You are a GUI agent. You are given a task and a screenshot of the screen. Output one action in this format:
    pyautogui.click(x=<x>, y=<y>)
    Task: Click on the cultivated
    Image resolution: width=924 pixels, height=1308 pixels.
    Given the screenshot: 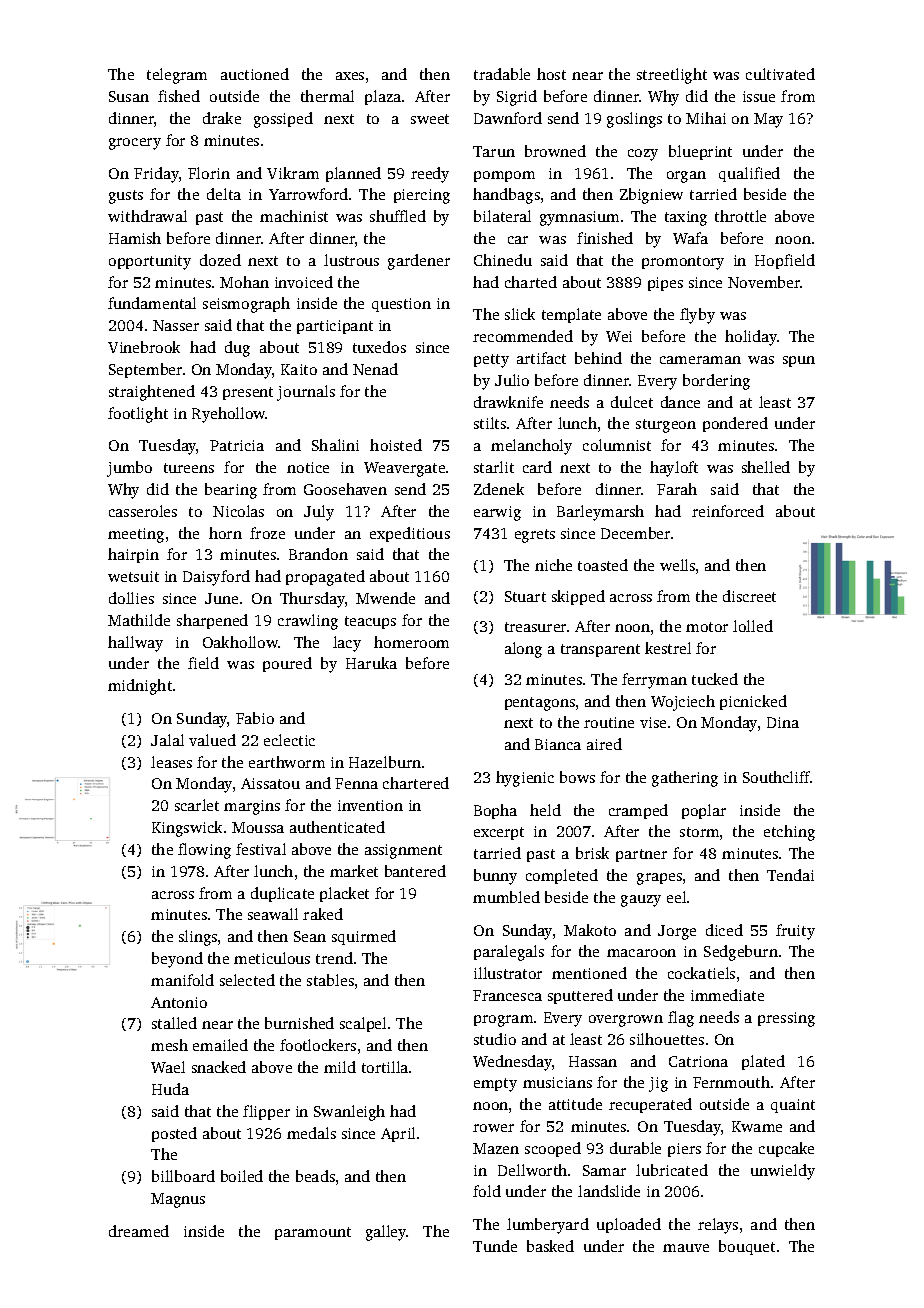 What is the action you would take?
    pyautogui.click(x=780, y=74)
